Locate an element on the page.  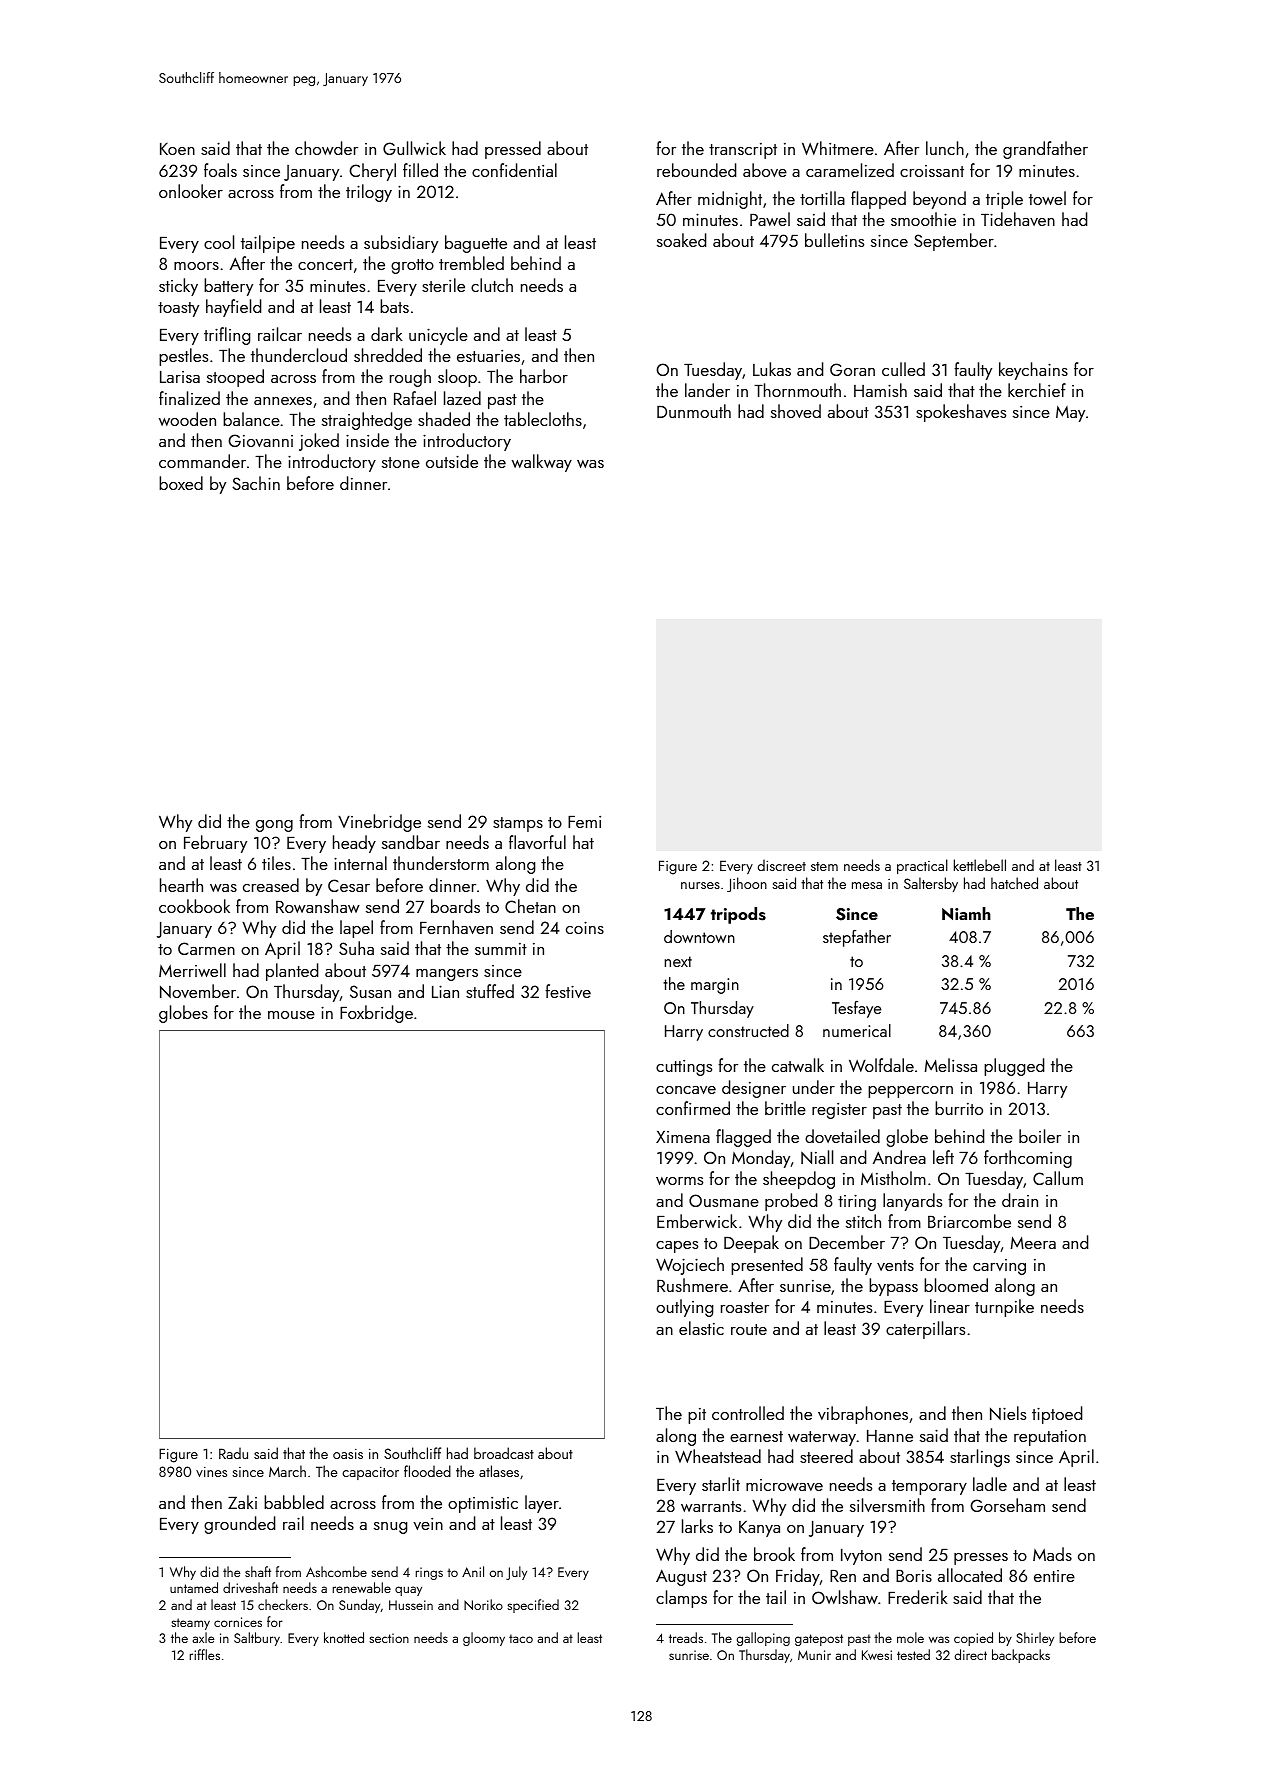
soaked is located at coordinates (681, 240).
